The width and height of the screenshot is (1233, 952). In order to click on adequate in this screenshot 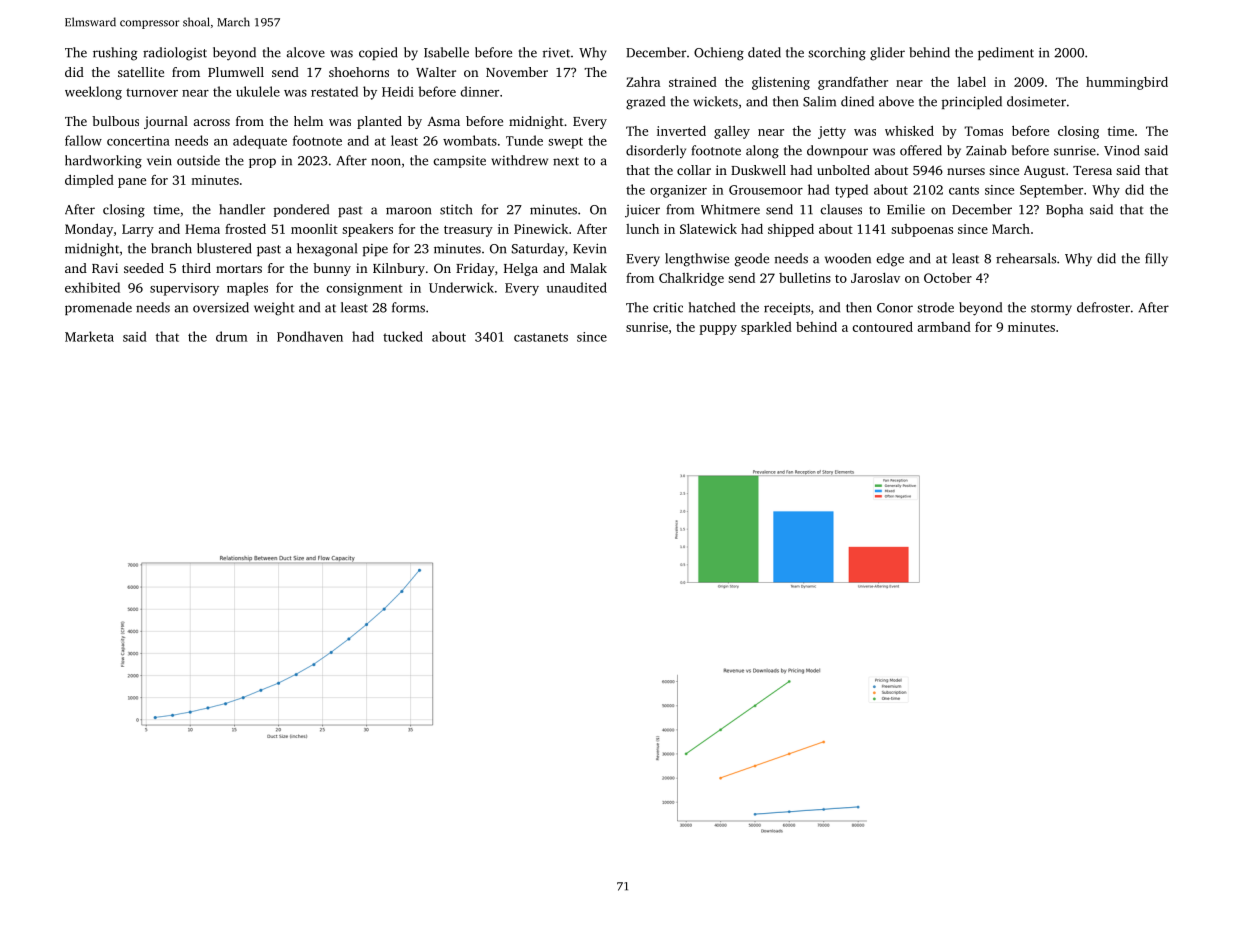, I will do `click(260, 142)`.
